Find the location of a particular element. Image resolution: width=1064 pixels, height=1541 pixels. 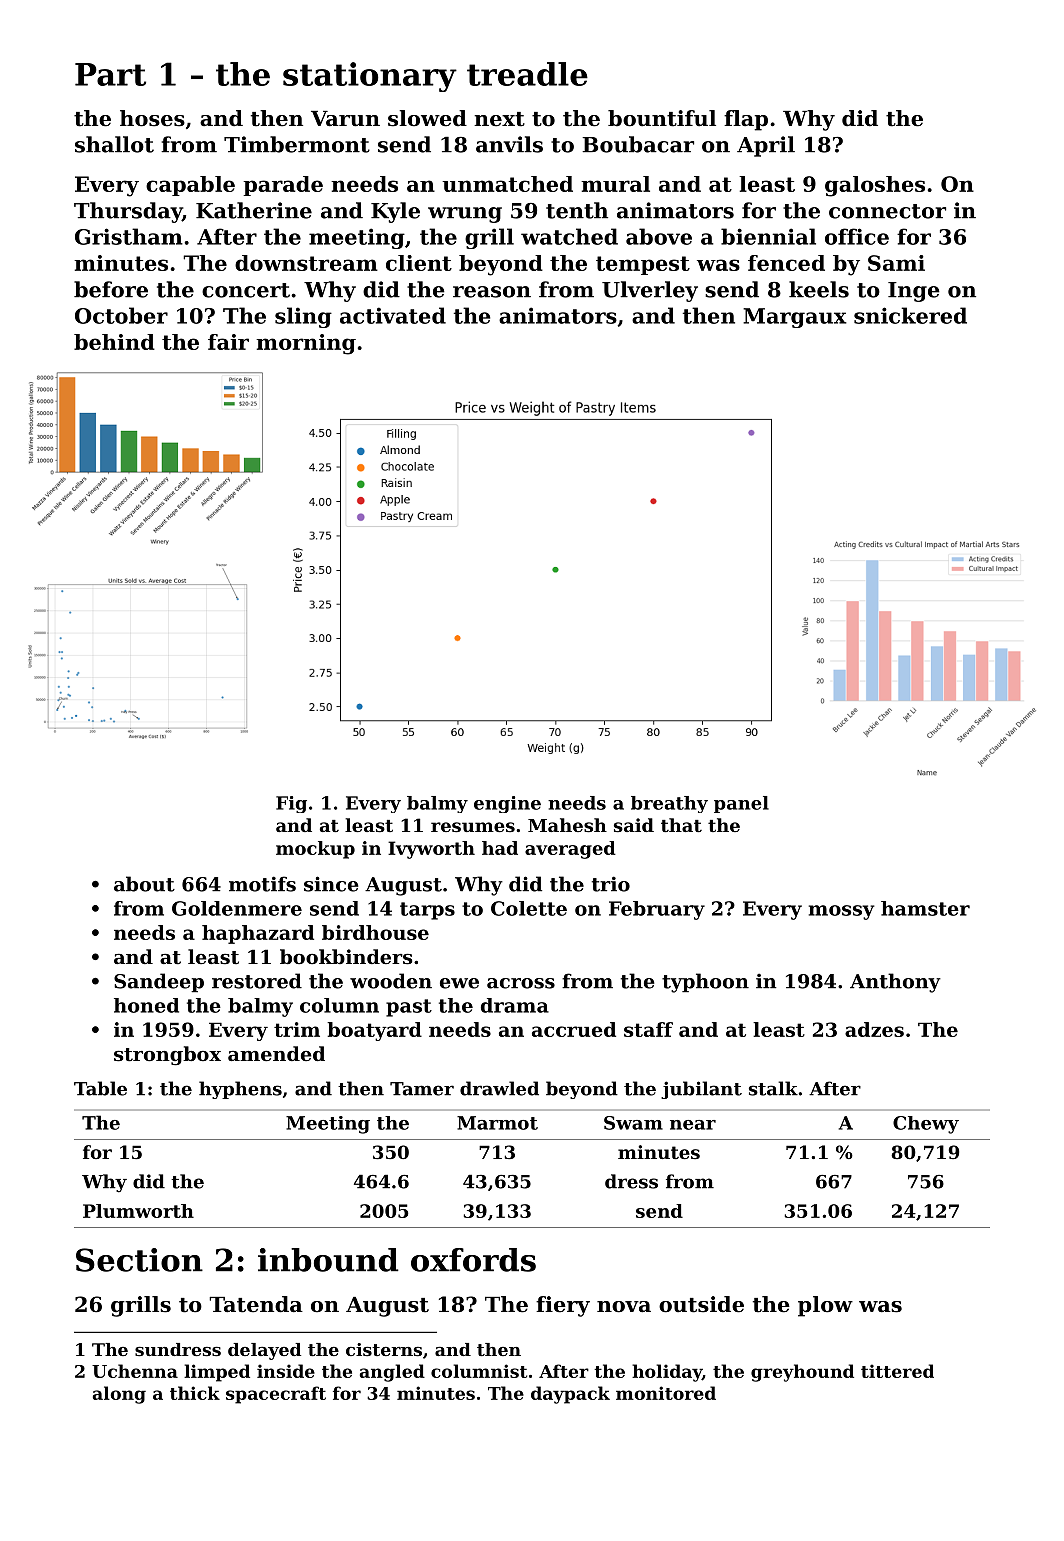

delayed is located at coordinates (264, 1351).
